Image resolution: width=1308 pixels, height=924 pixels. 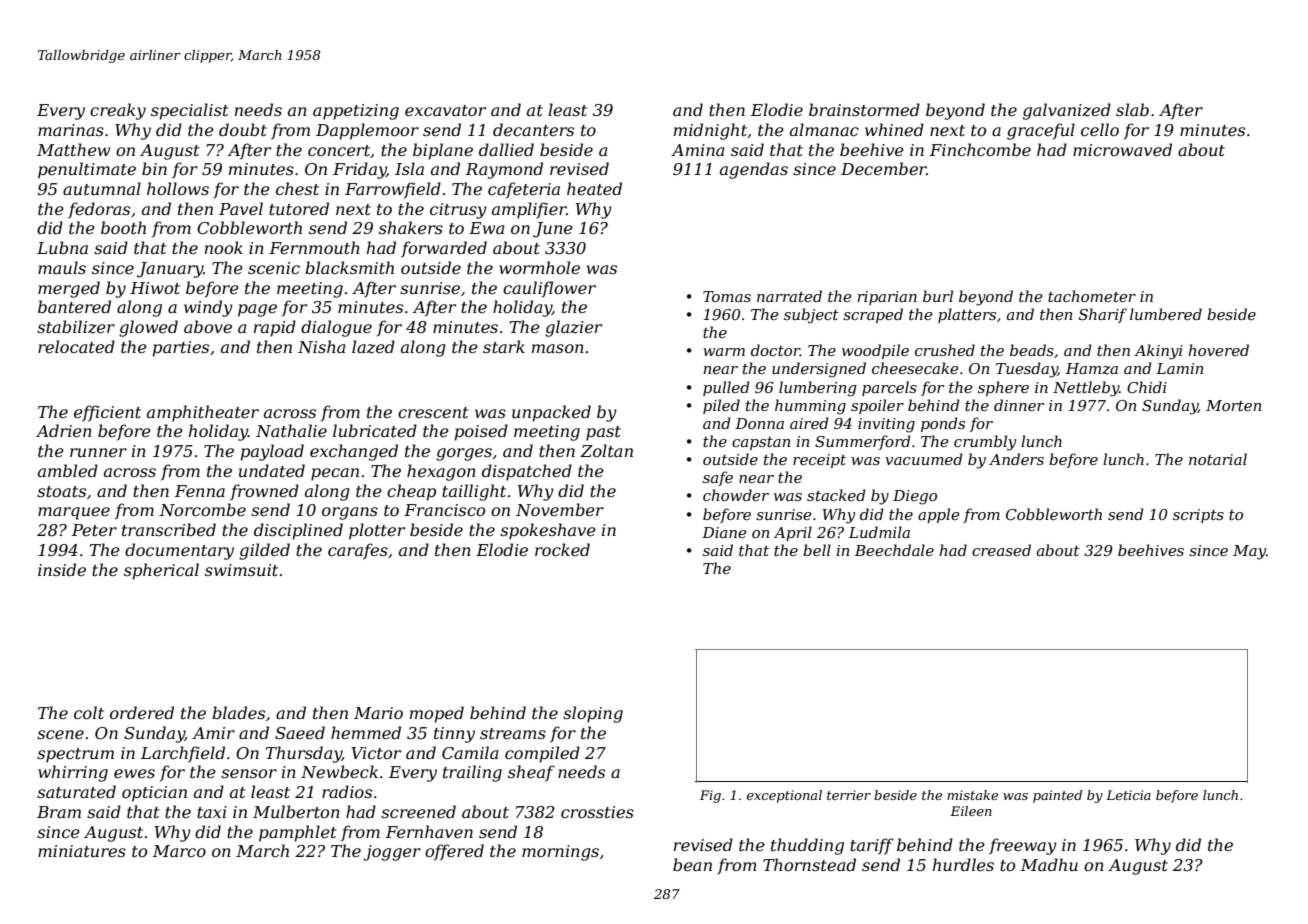 I want to click on rocked, so click(x=562, y=549).
